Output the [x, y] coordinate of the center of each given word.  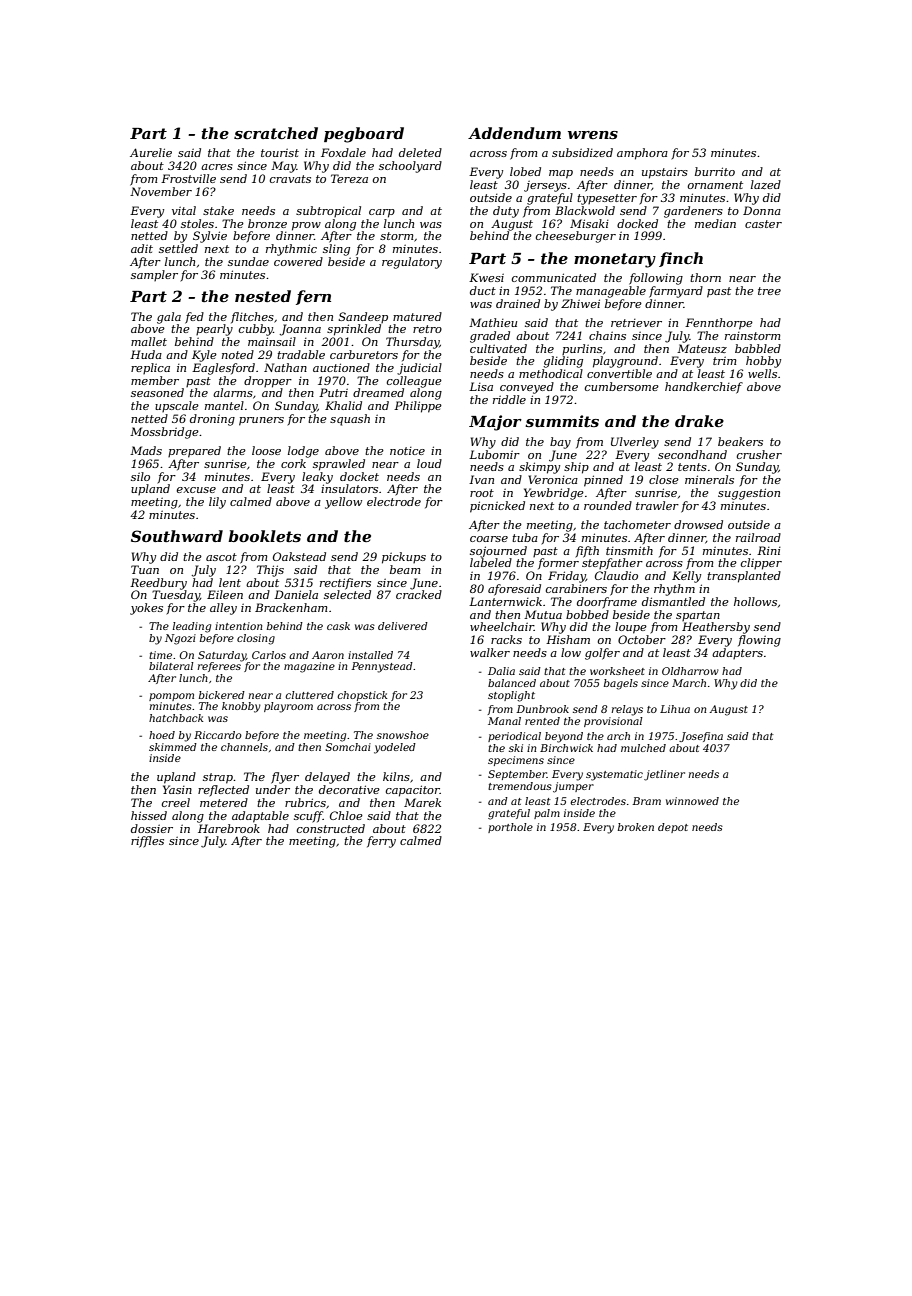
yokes [146, 609]
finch [681, 259]
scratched [276, 133]
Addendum [514, 133]
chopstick [362, 696]
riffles [147, 842]
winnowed [692, 801]
